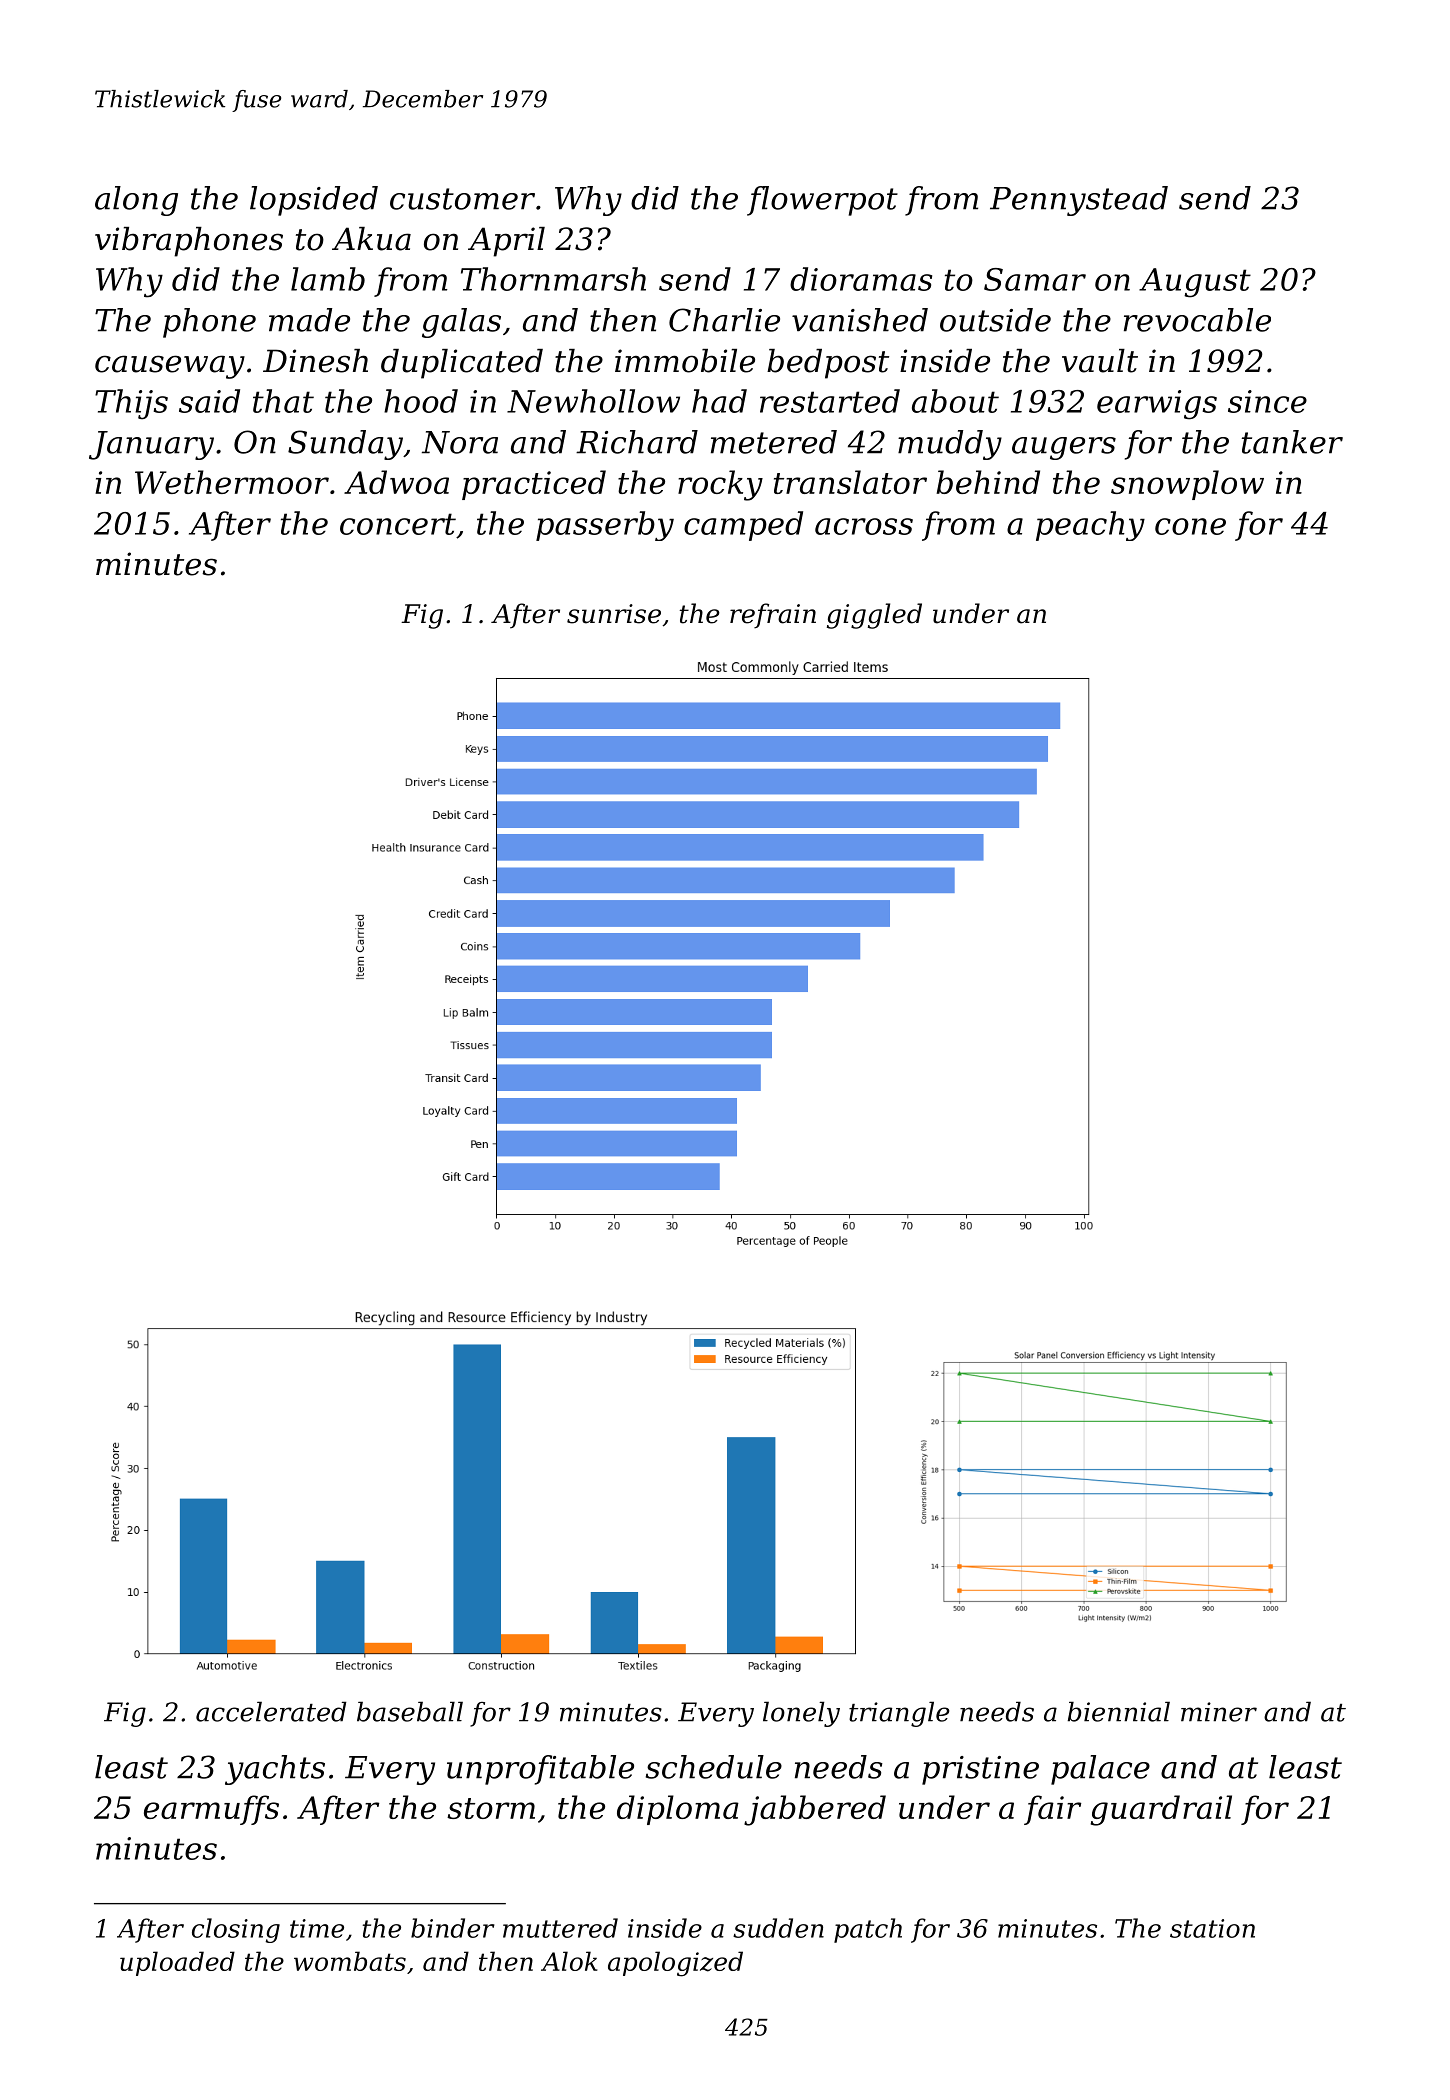  I want to click on snowplow, so click(1187, 485).
